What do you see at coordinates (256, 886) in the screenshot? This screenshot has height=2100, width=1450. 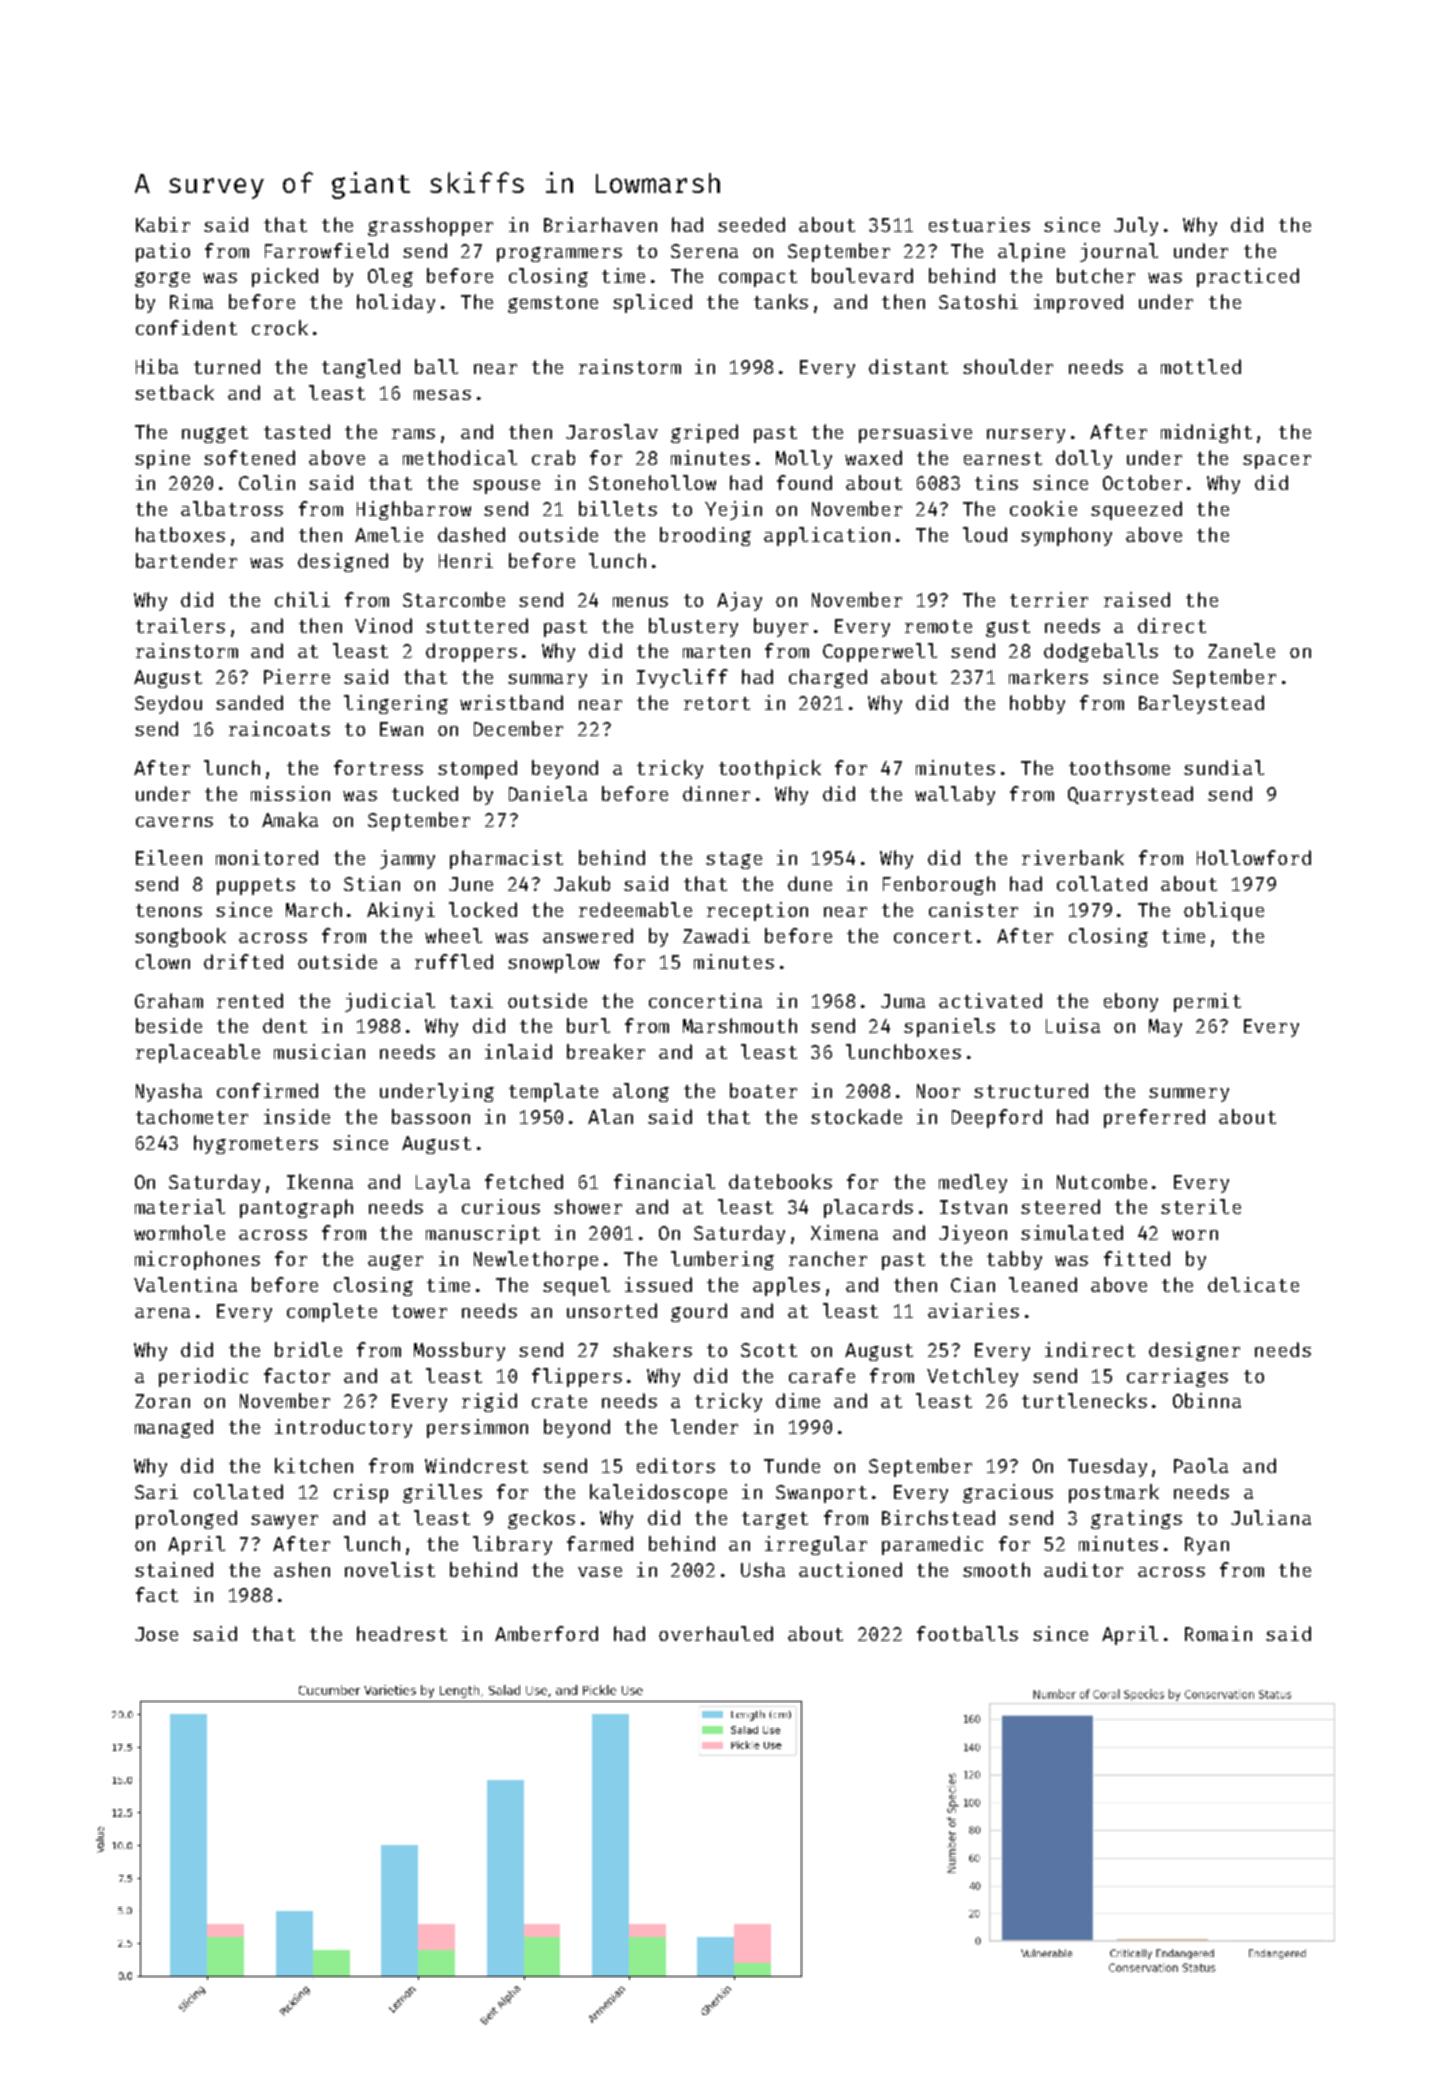 I see `puppets` at bounding box center [256, 886].
